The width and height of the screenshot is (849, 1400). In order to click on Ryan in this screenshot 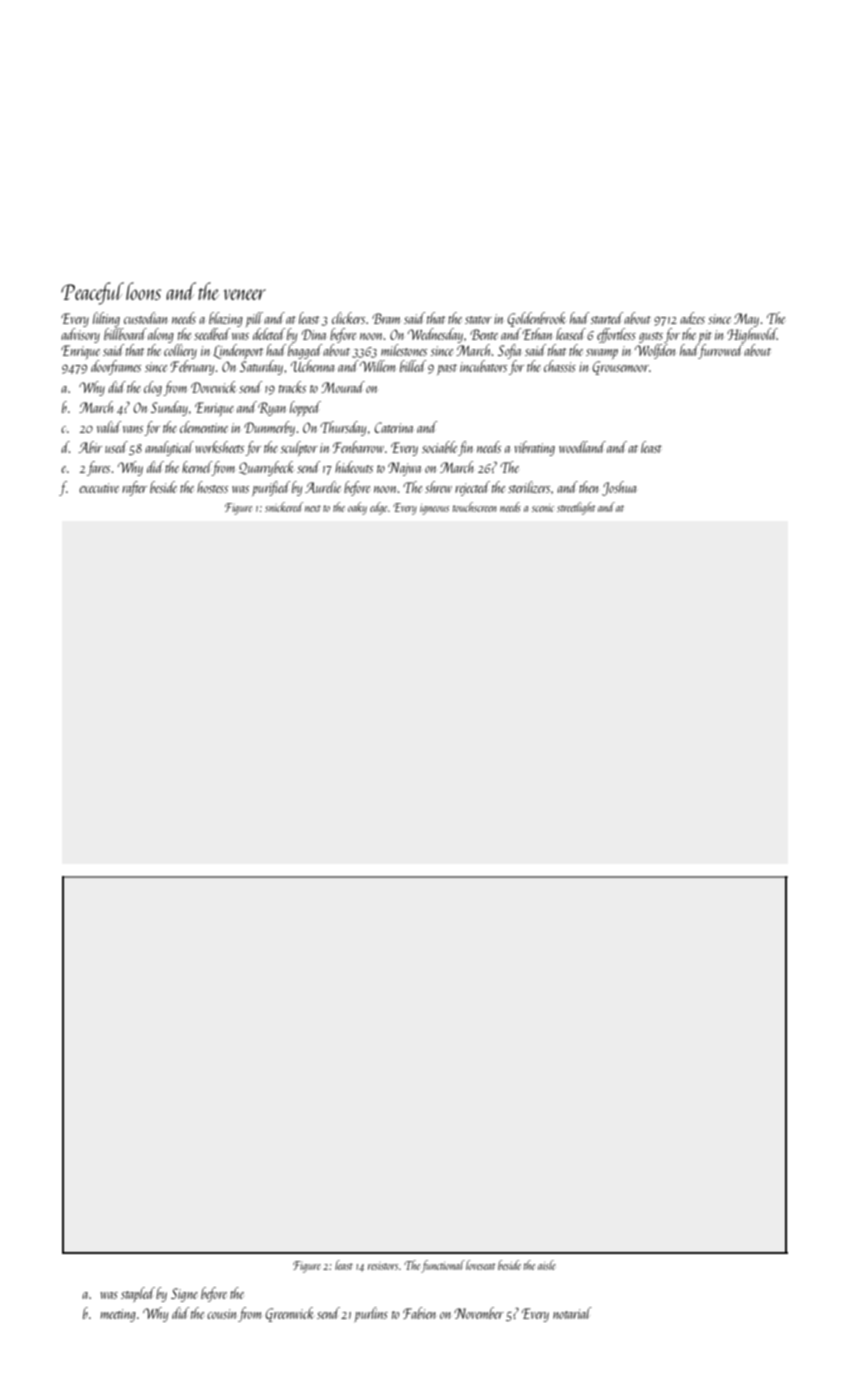, I will do `click(272, 409)`.
